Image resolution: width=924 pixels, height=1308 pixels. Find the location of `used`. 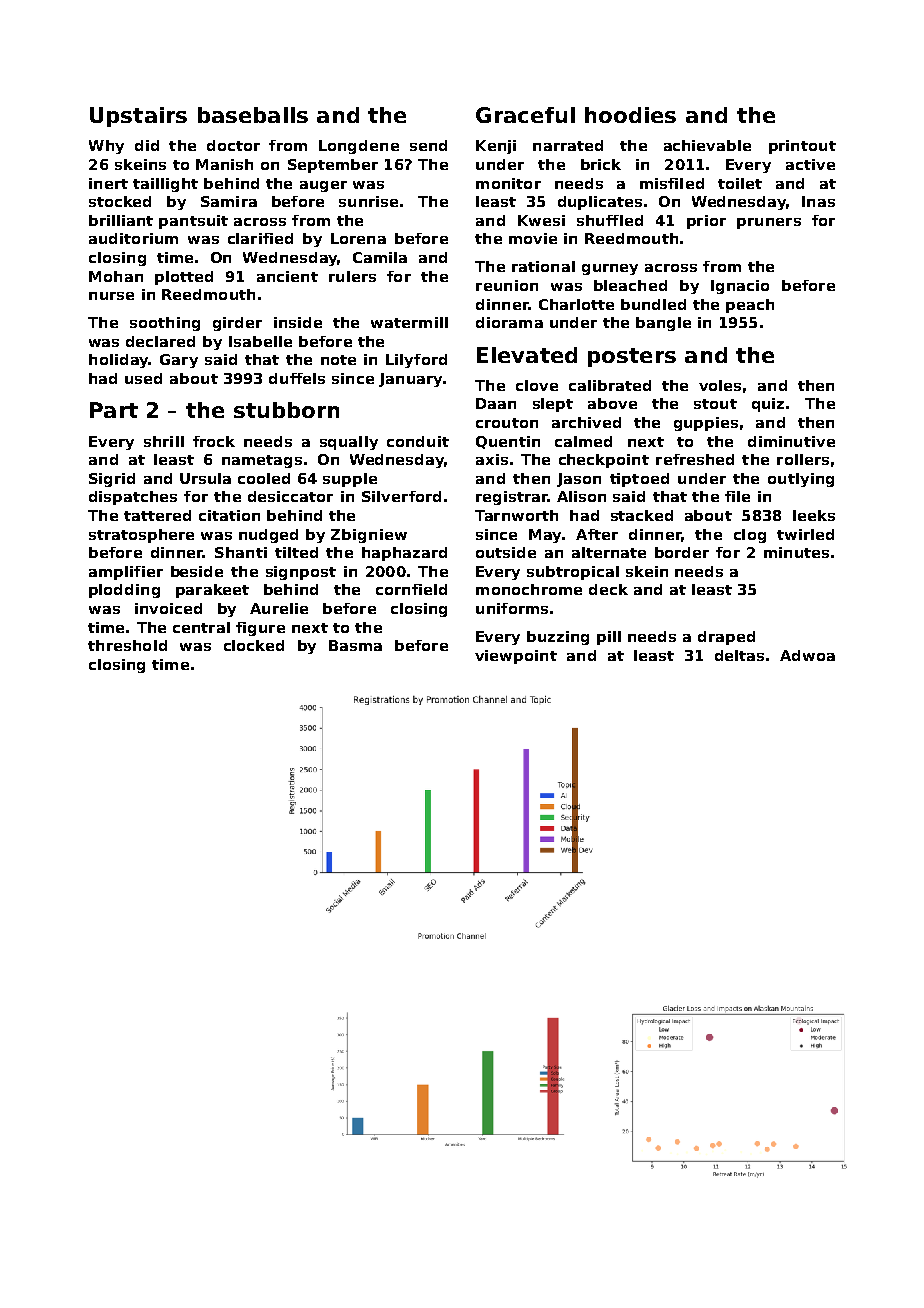

used is located at coordinates (143, 378).
